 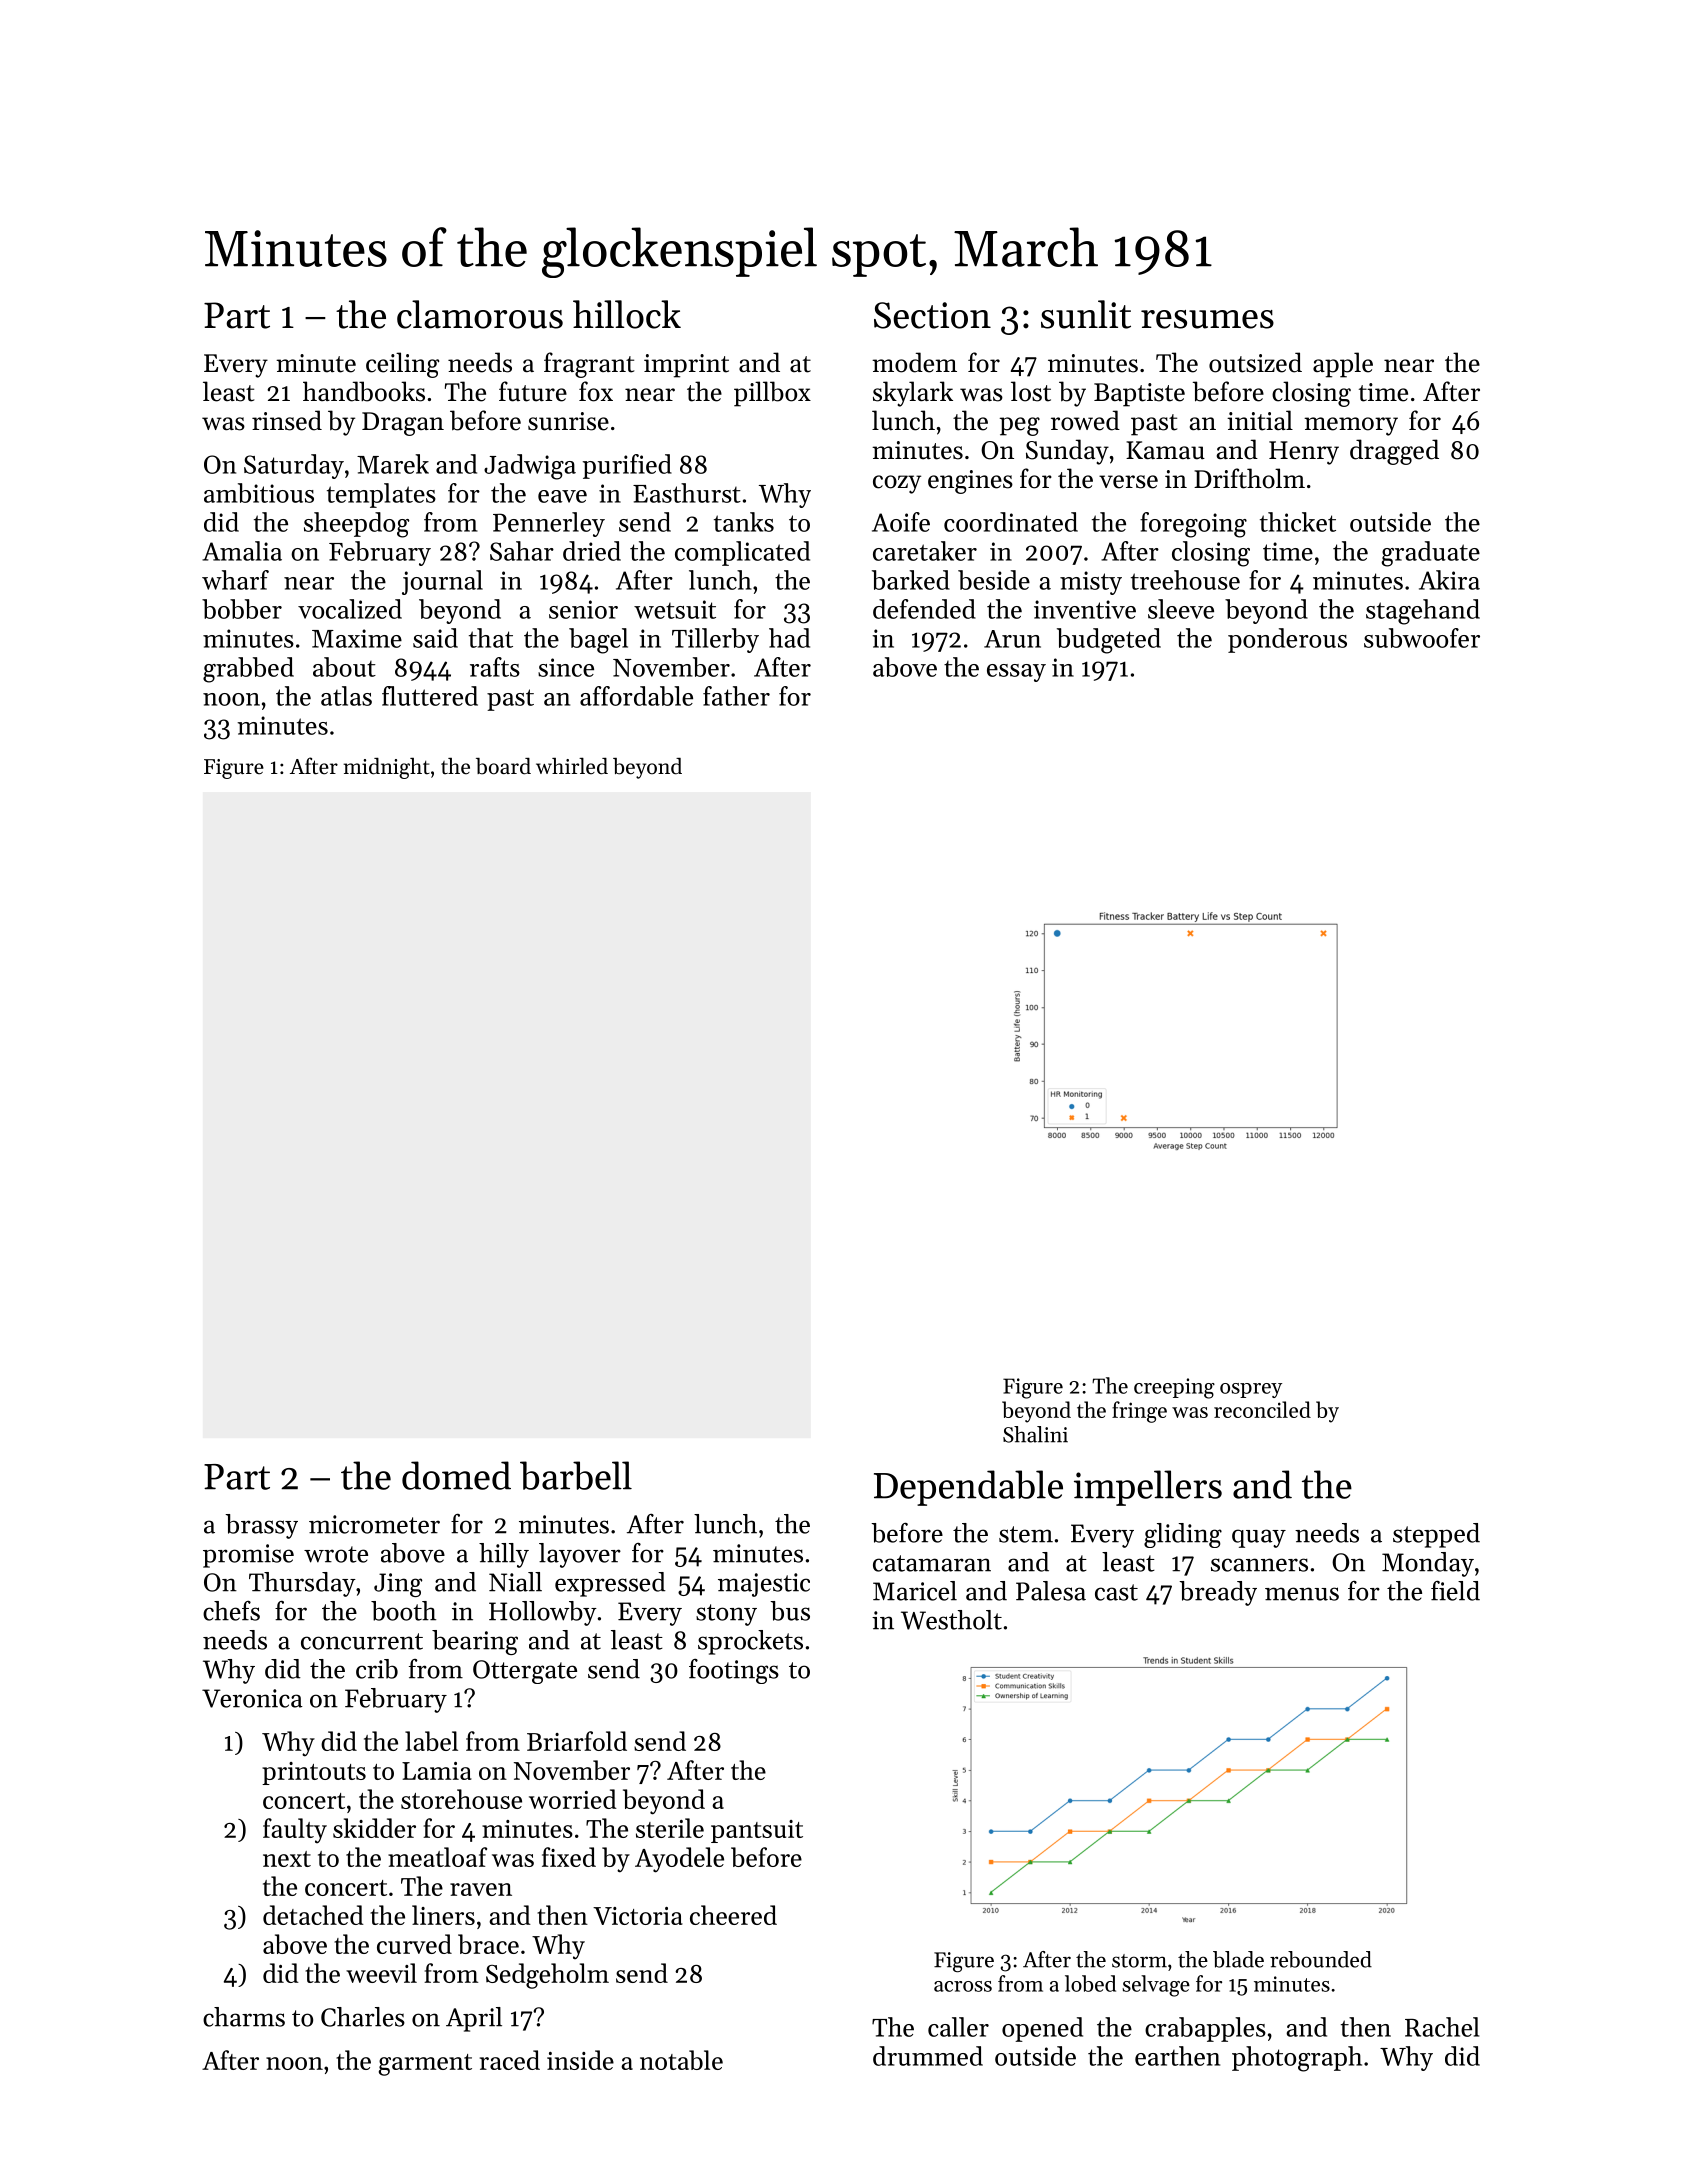 I want to click on notable, so click(x=681, y=2060).
